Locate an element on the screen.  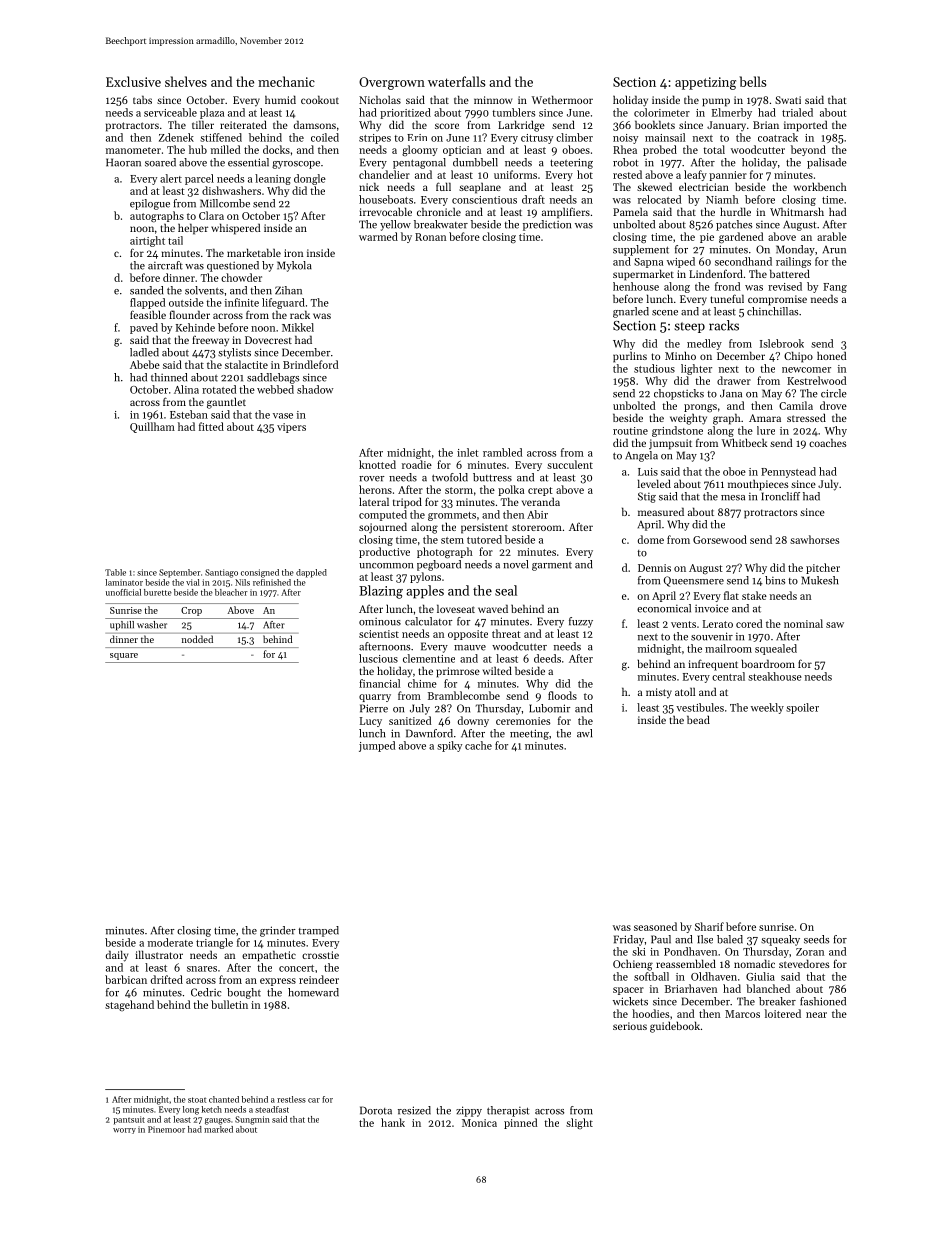
prioritized is located at coordinates (405, 113).
